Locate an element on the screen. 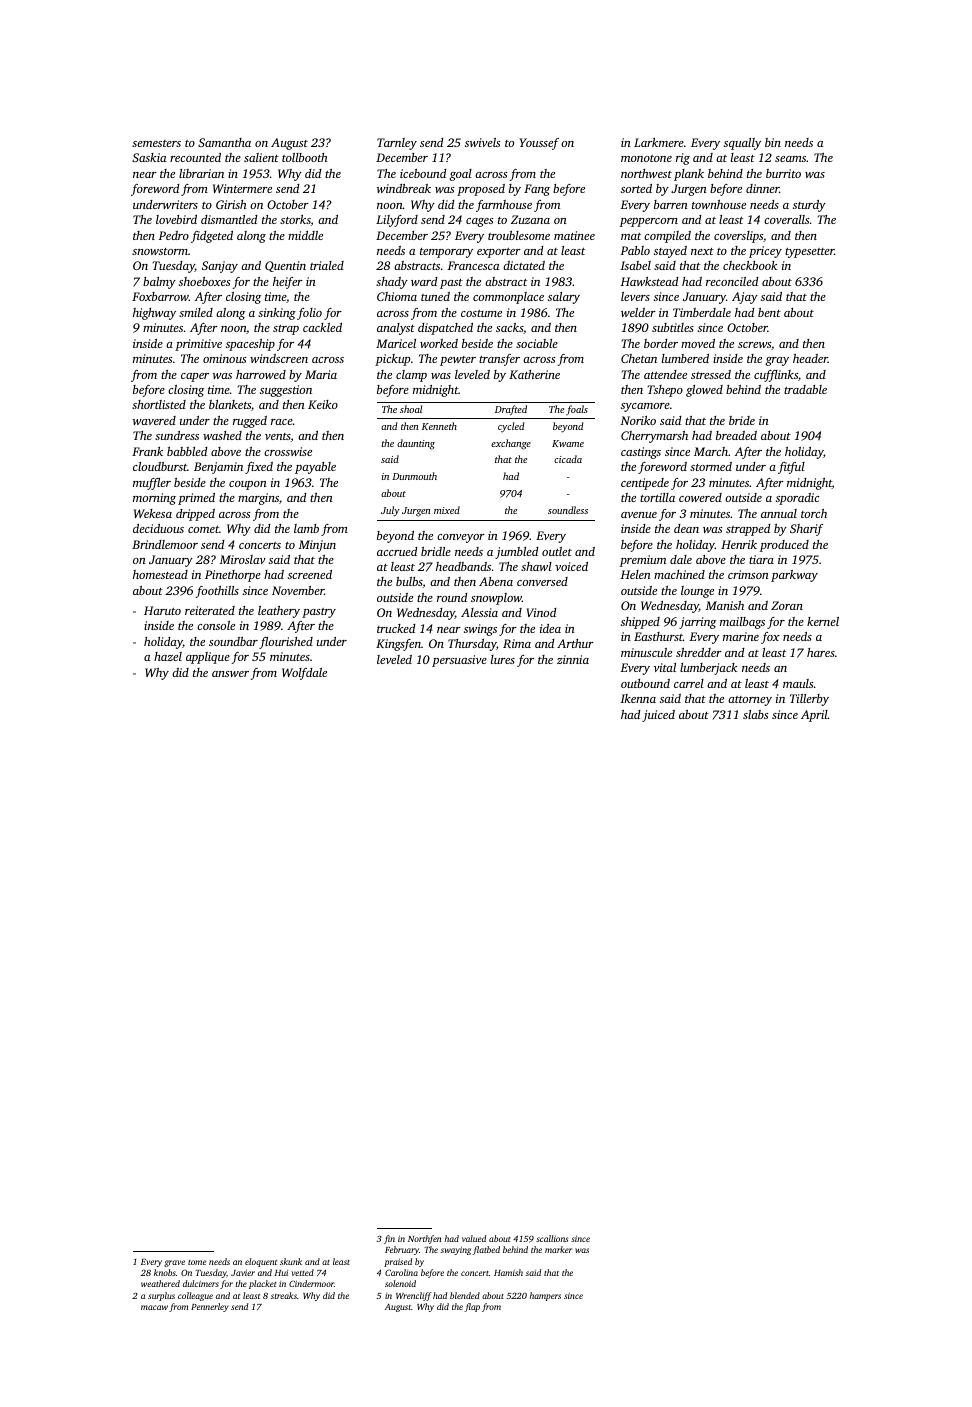 This screenshot has height=1407, width=972. bride is located at coordinates (742, 420).
